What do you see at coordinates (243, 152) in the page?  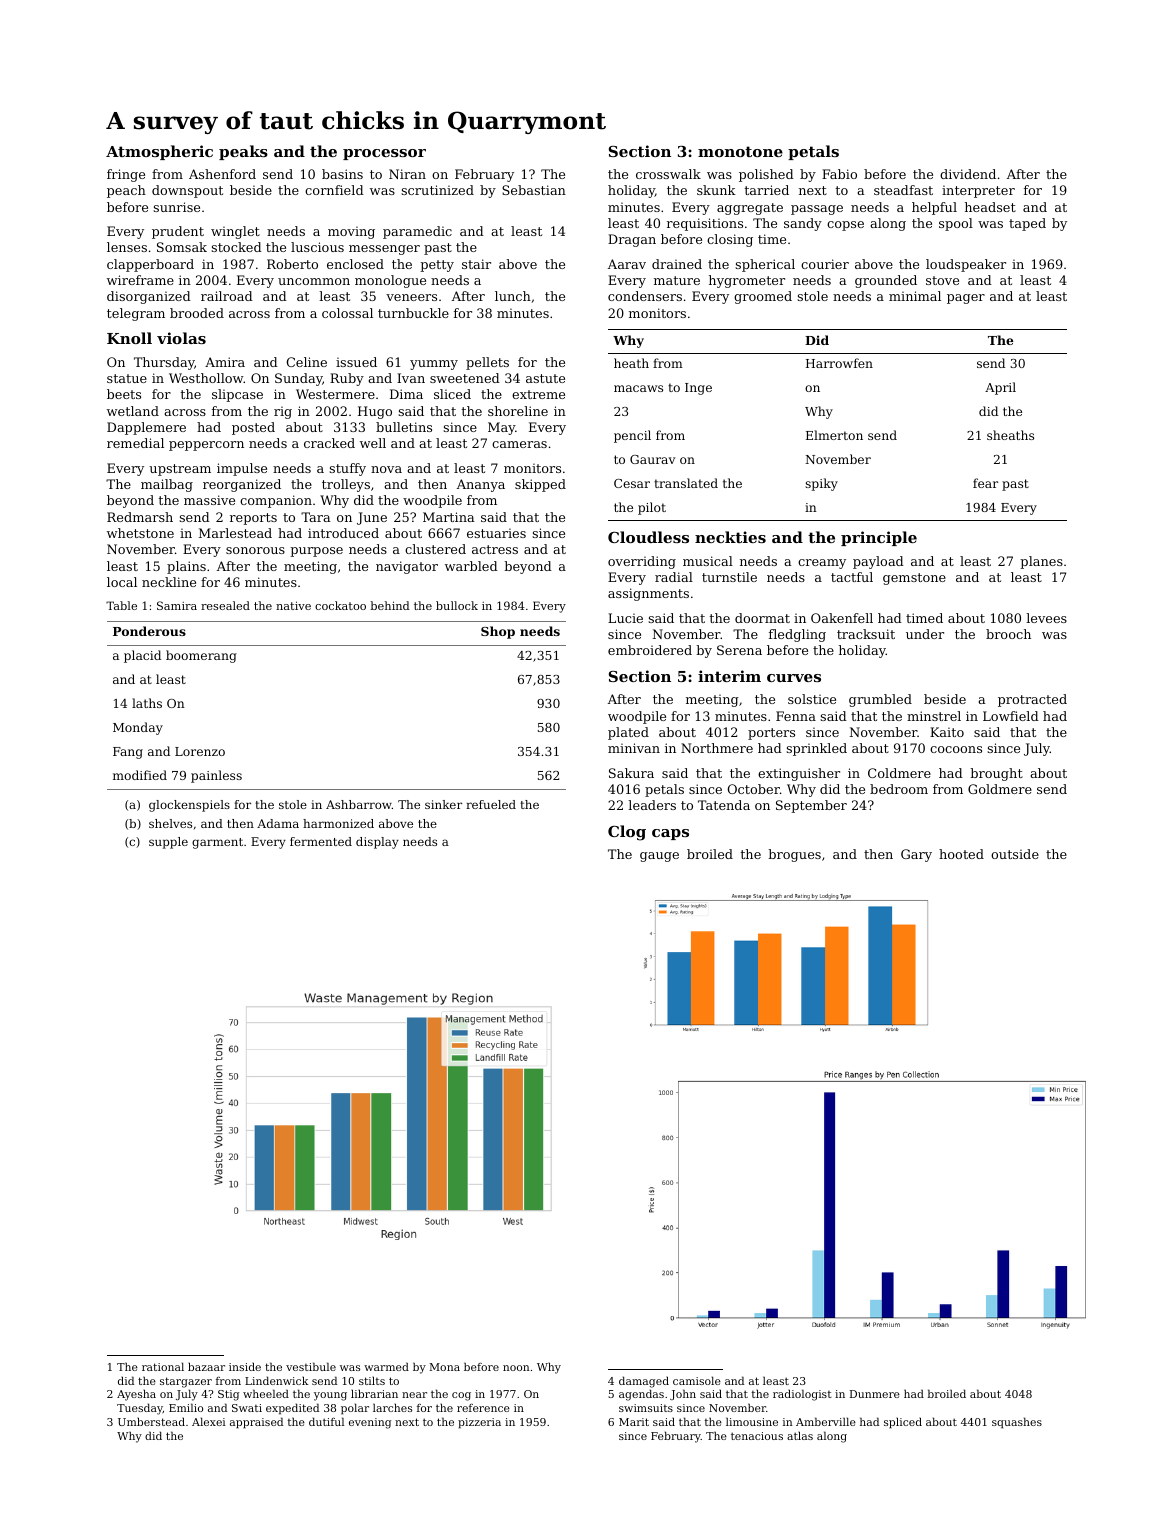 I see `peaks` at bounding box center [243, 152].
